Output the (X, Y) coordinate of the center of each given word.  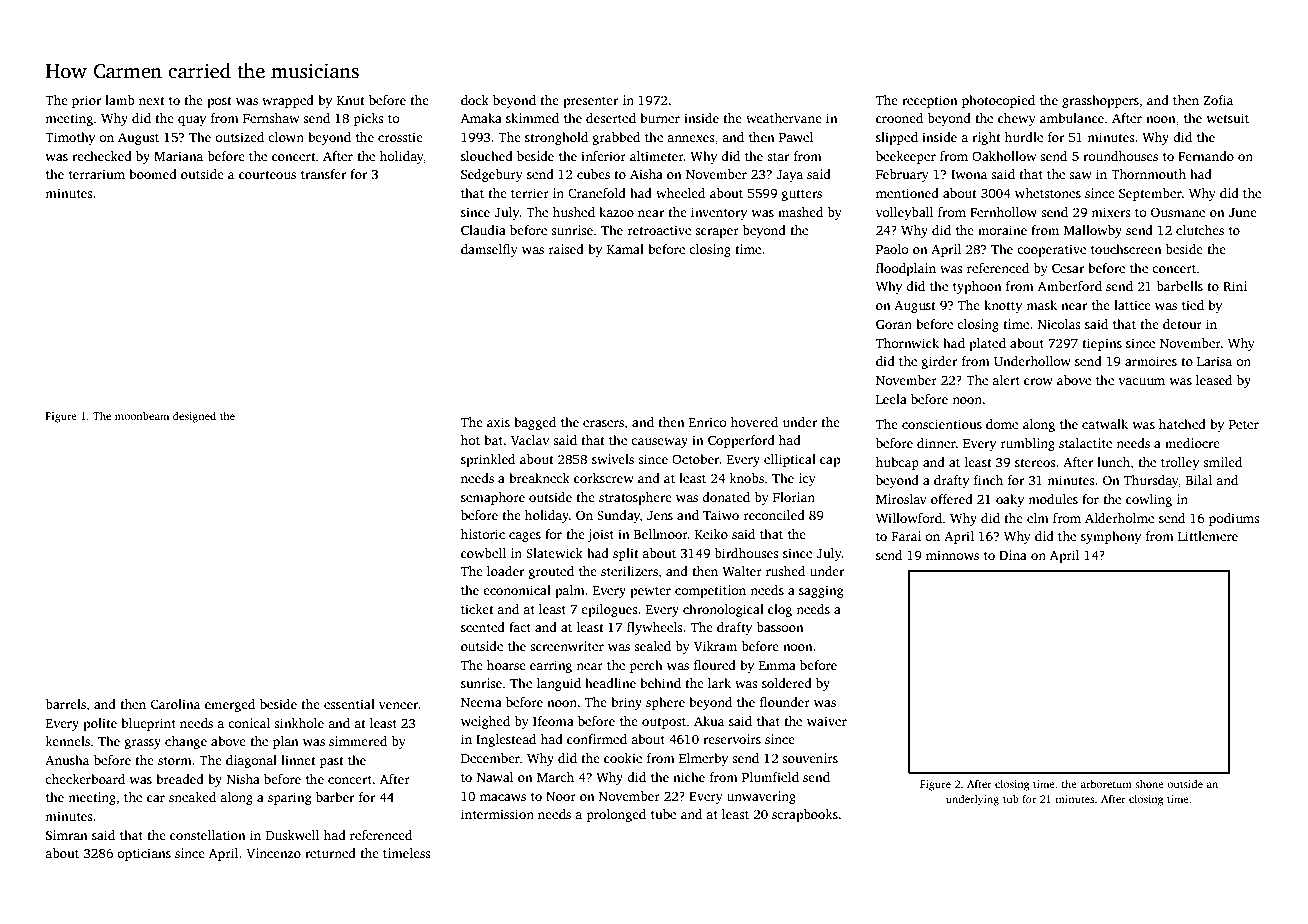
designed (194, 417)
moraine (1002, 230)
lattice (1132, 305)
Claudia (483, 230)
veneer (398, 705)
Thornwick (907, 343)
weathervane (784, 118)
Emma (777, 665)
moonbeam (142, 416)
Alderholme (1119, 518)
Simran (67, 835)
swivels (613, 459)
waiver (827, 721)
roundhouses (1120, 156)
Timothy (70, 138)
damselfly (489, 250)
